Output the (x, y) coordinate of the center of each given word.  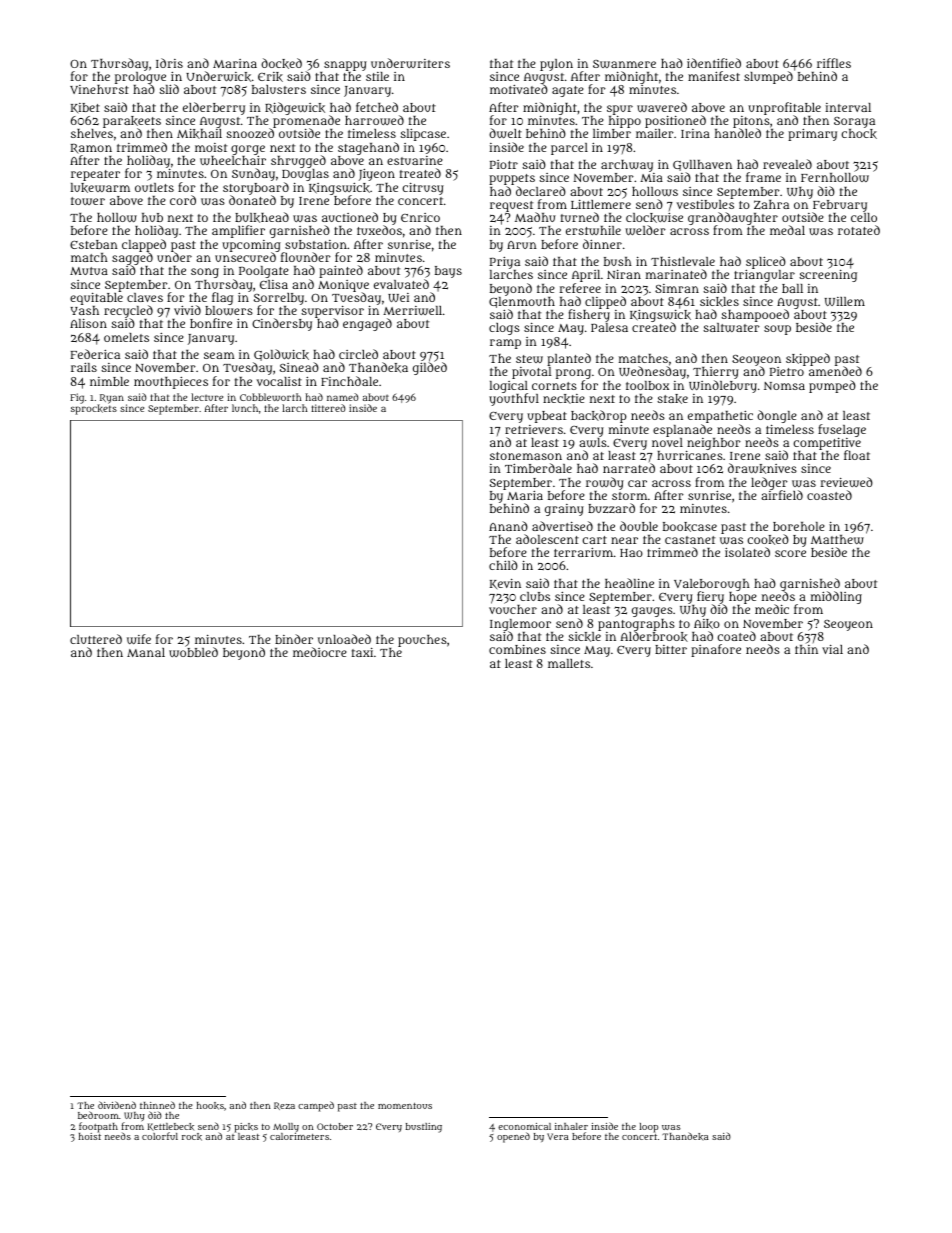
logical (509, 387)
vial (832, 649)
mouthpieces (171, 383)
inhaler (571, 1126)
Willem (845, 301)
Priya (505, 263)
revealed (787, 164)
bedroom (98, 1115)
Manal (146, 652)
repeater (95, 175)
